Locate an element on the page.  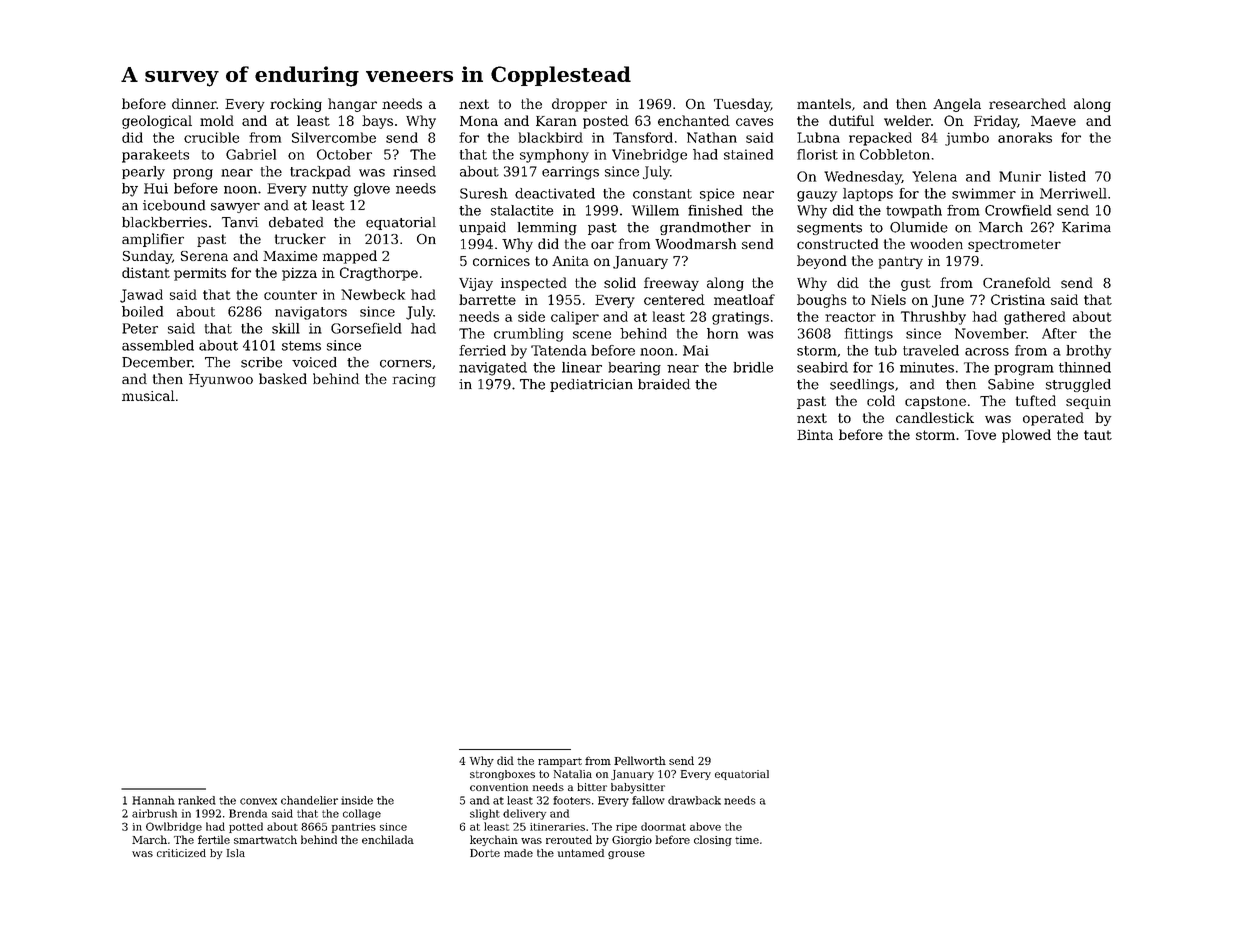
delivery is located at coordinates (524, 814).
